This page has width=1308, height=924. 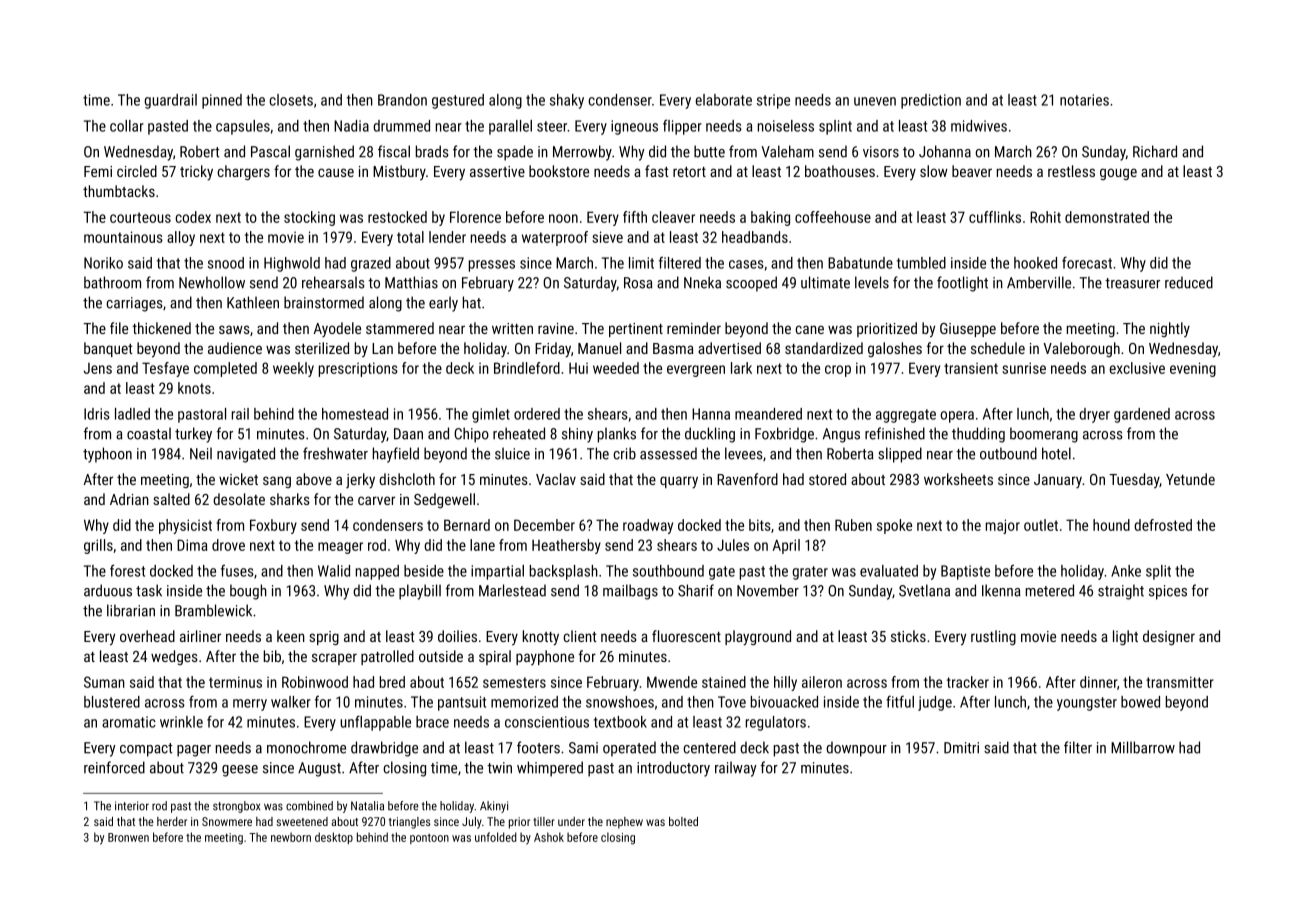 I want to click on geese, so click(x=240, y=771).
